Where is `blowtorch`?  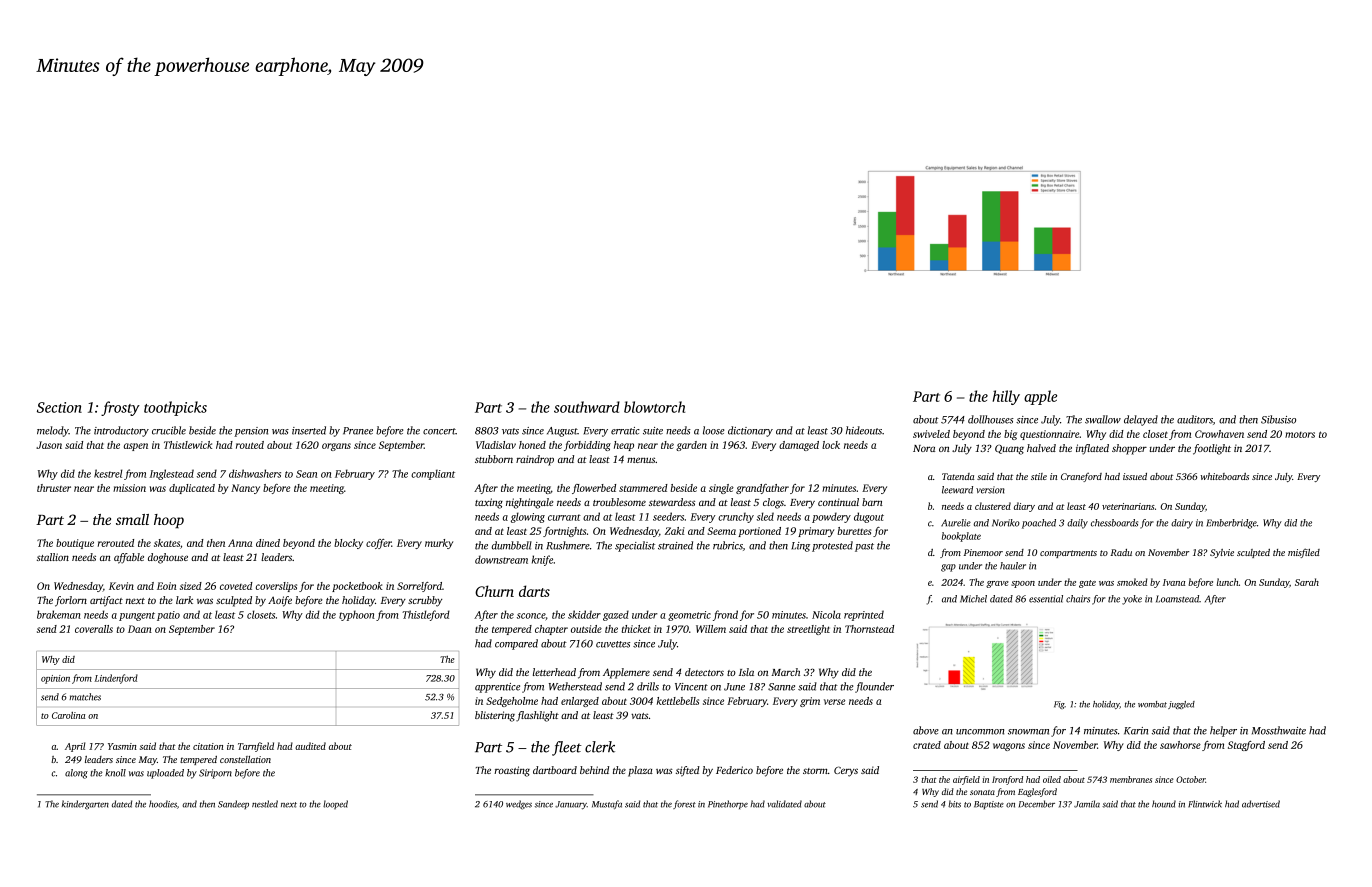 blowtorch is located at coordinates (654, 407).
